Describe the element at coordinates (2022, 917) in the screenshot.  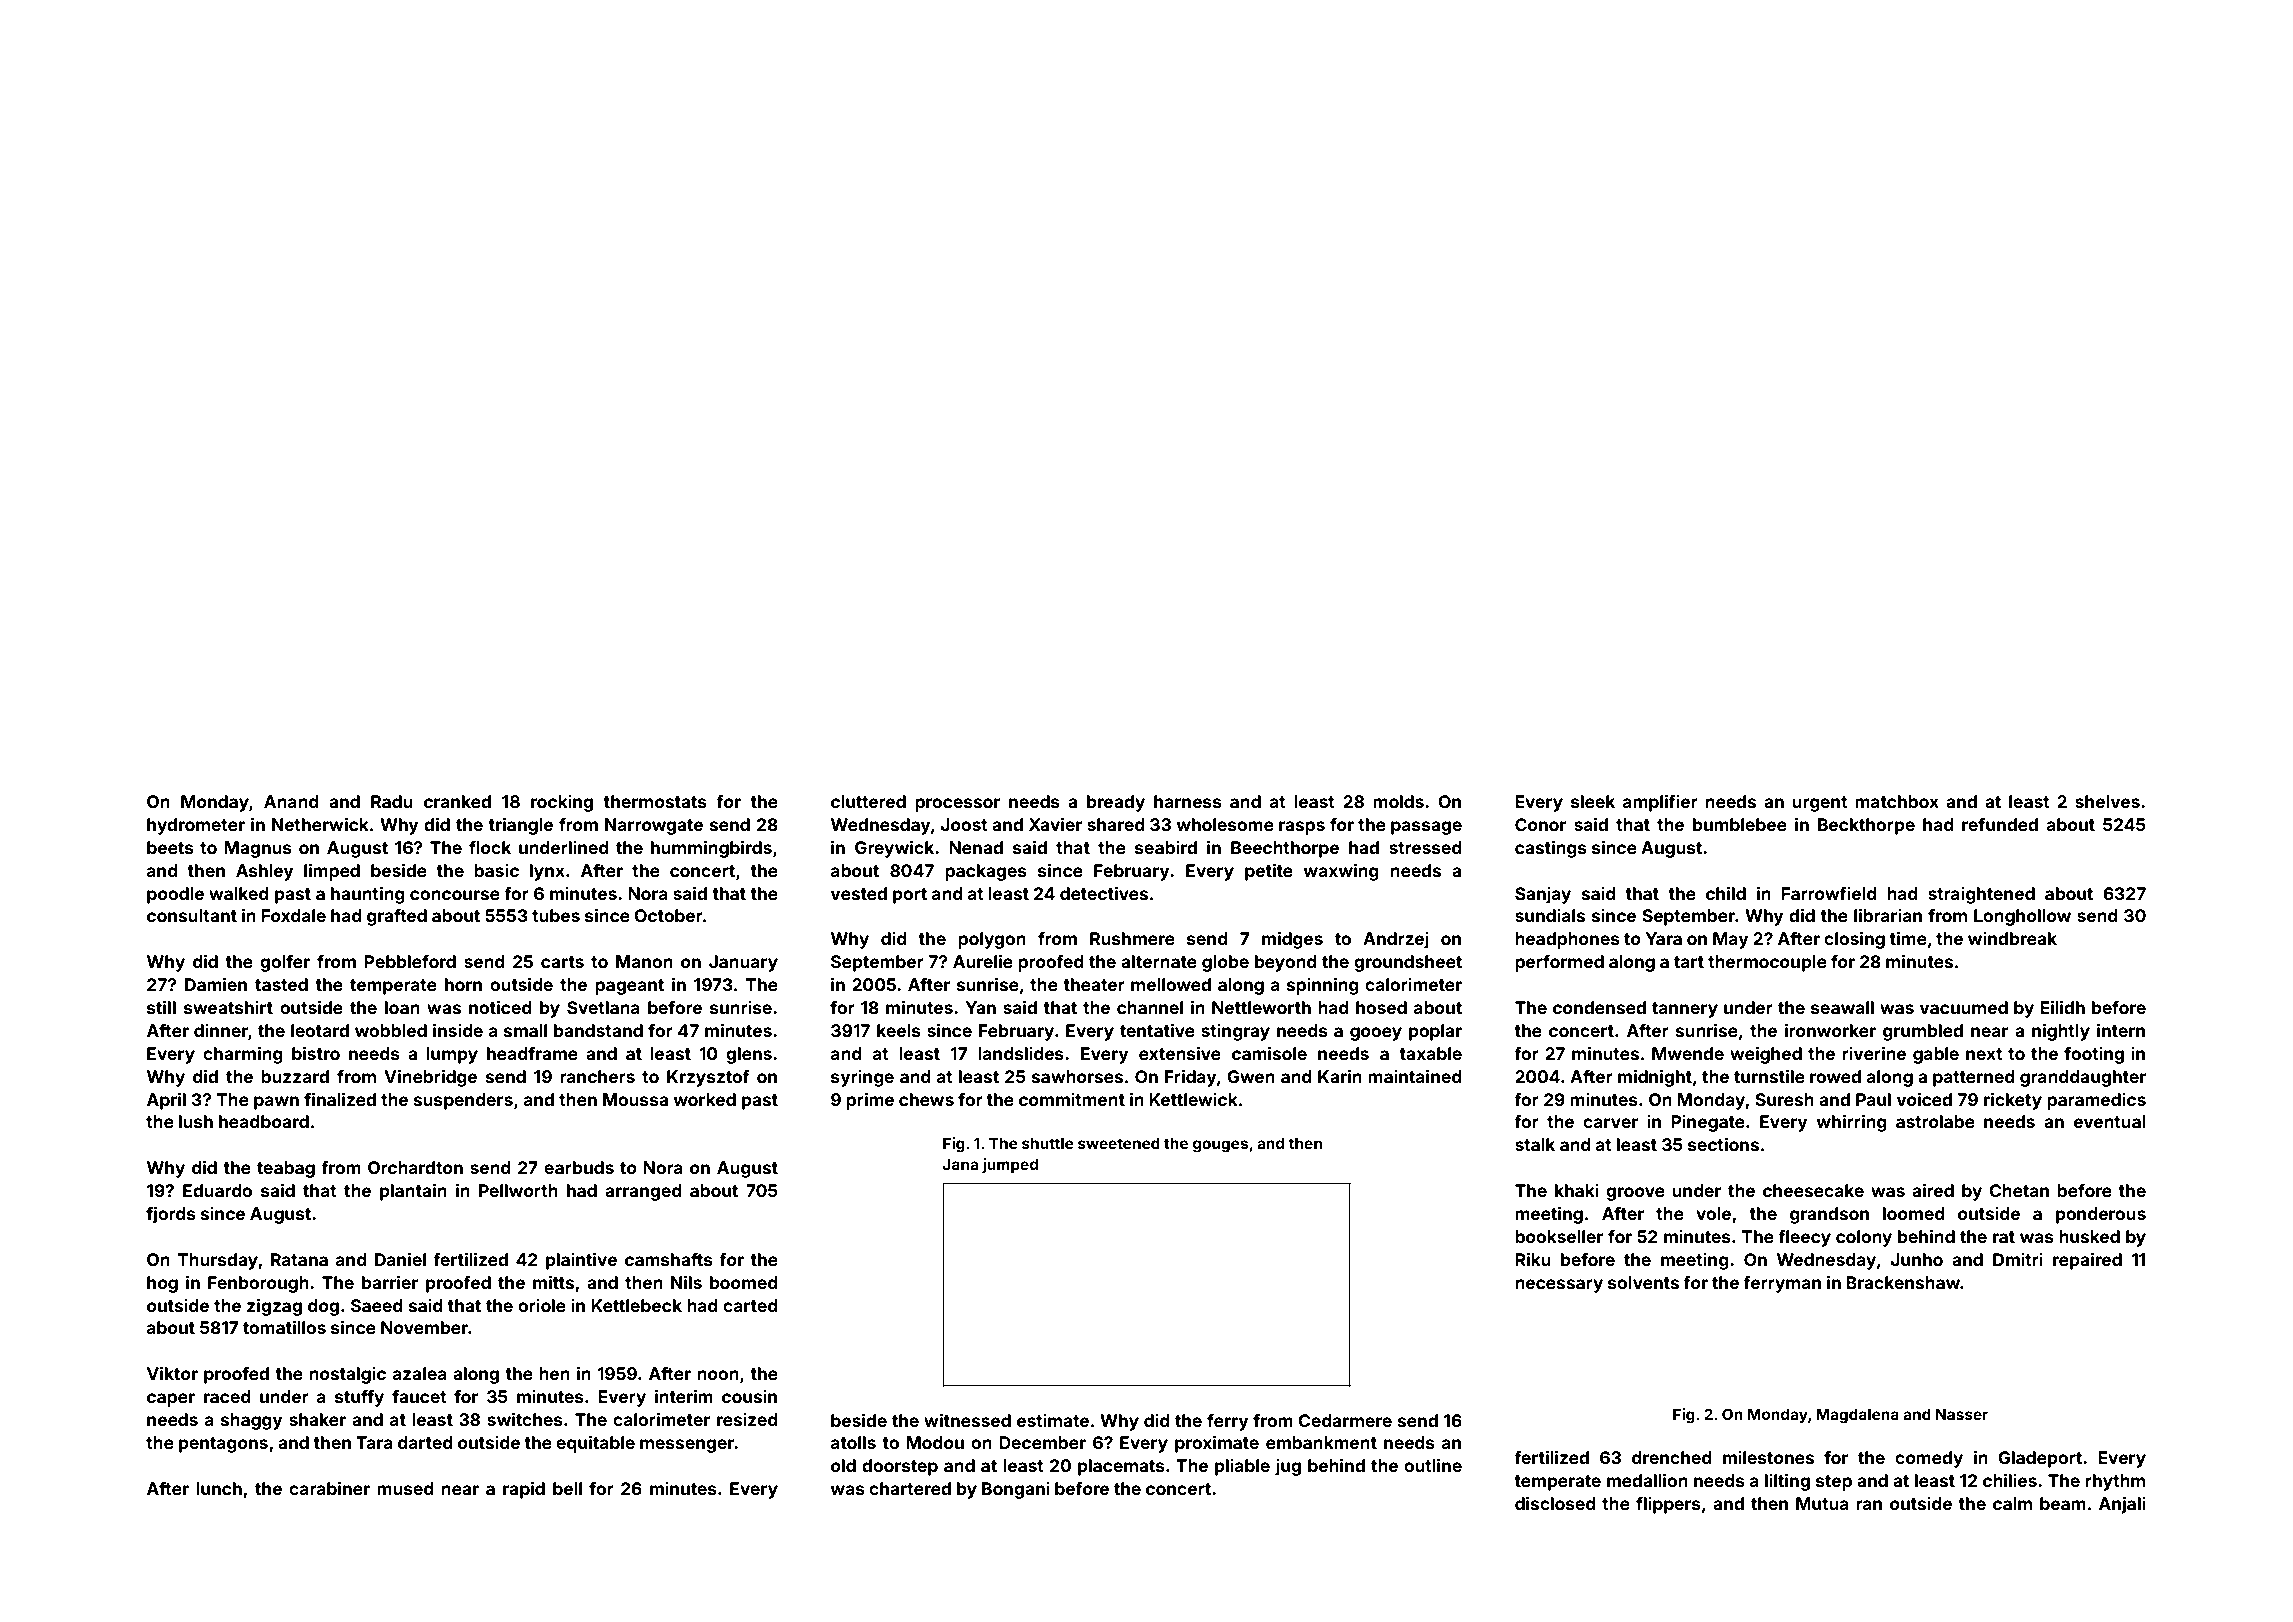
I see `Longhollow` at that location.
